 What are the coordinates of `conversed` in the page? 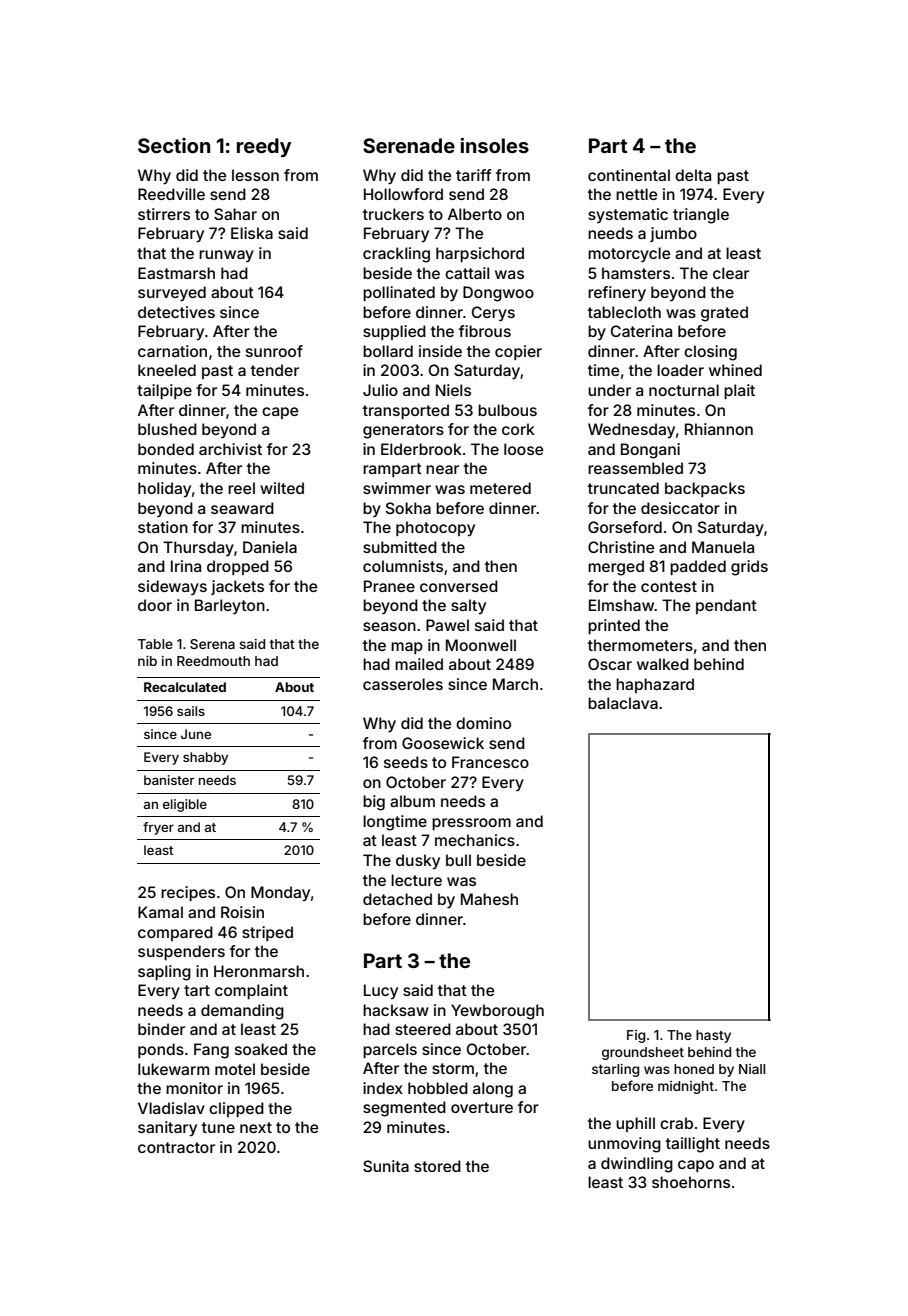 It's located at (459, 586).
